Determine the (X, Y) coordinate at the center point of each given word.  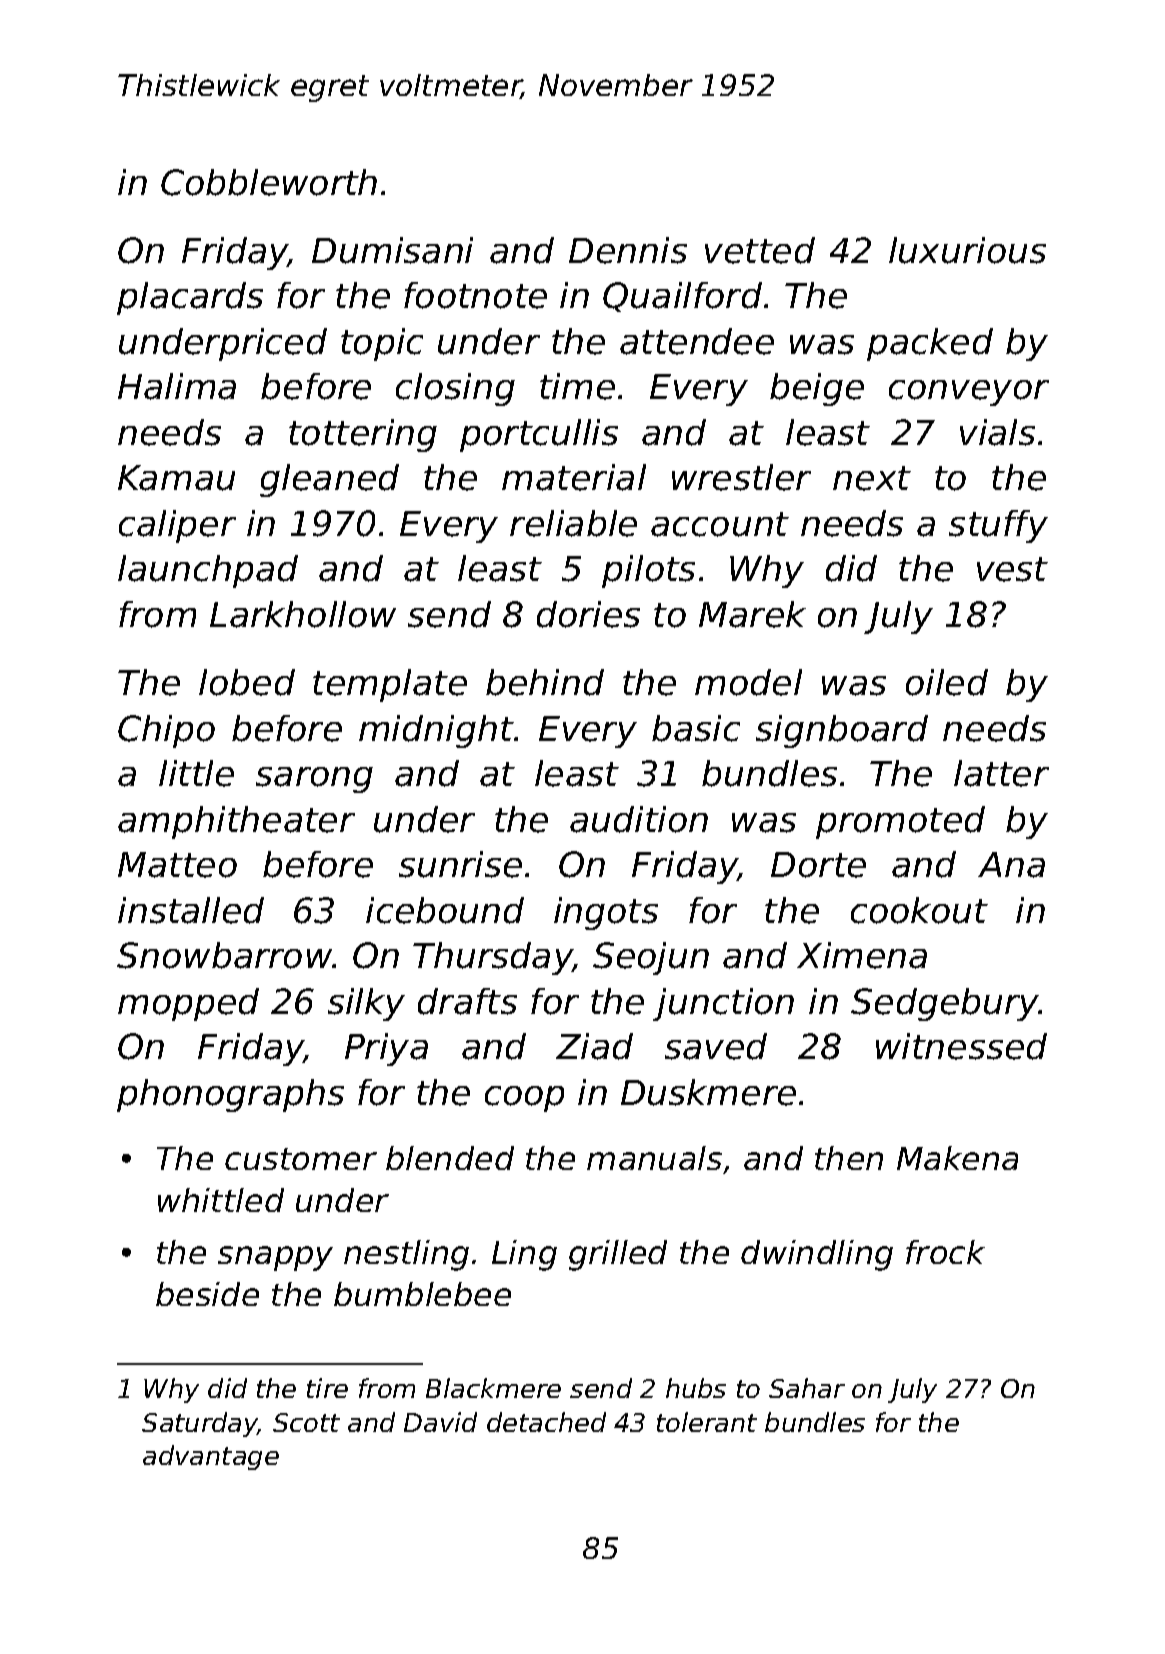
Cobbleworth (269, 182)
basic (696, 728)
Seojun (651, 958)
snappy (275, 1258)
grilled (618, 1255)
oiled (947, 682)
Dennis (628, 250)
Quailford (682, 297)
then (849, 1158)
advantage (211, 1457)
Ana (1011, 865)
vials (997, 432)
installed (191, 910)
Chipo (166, 731)
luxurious (967, 250)
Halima (177, 386)
